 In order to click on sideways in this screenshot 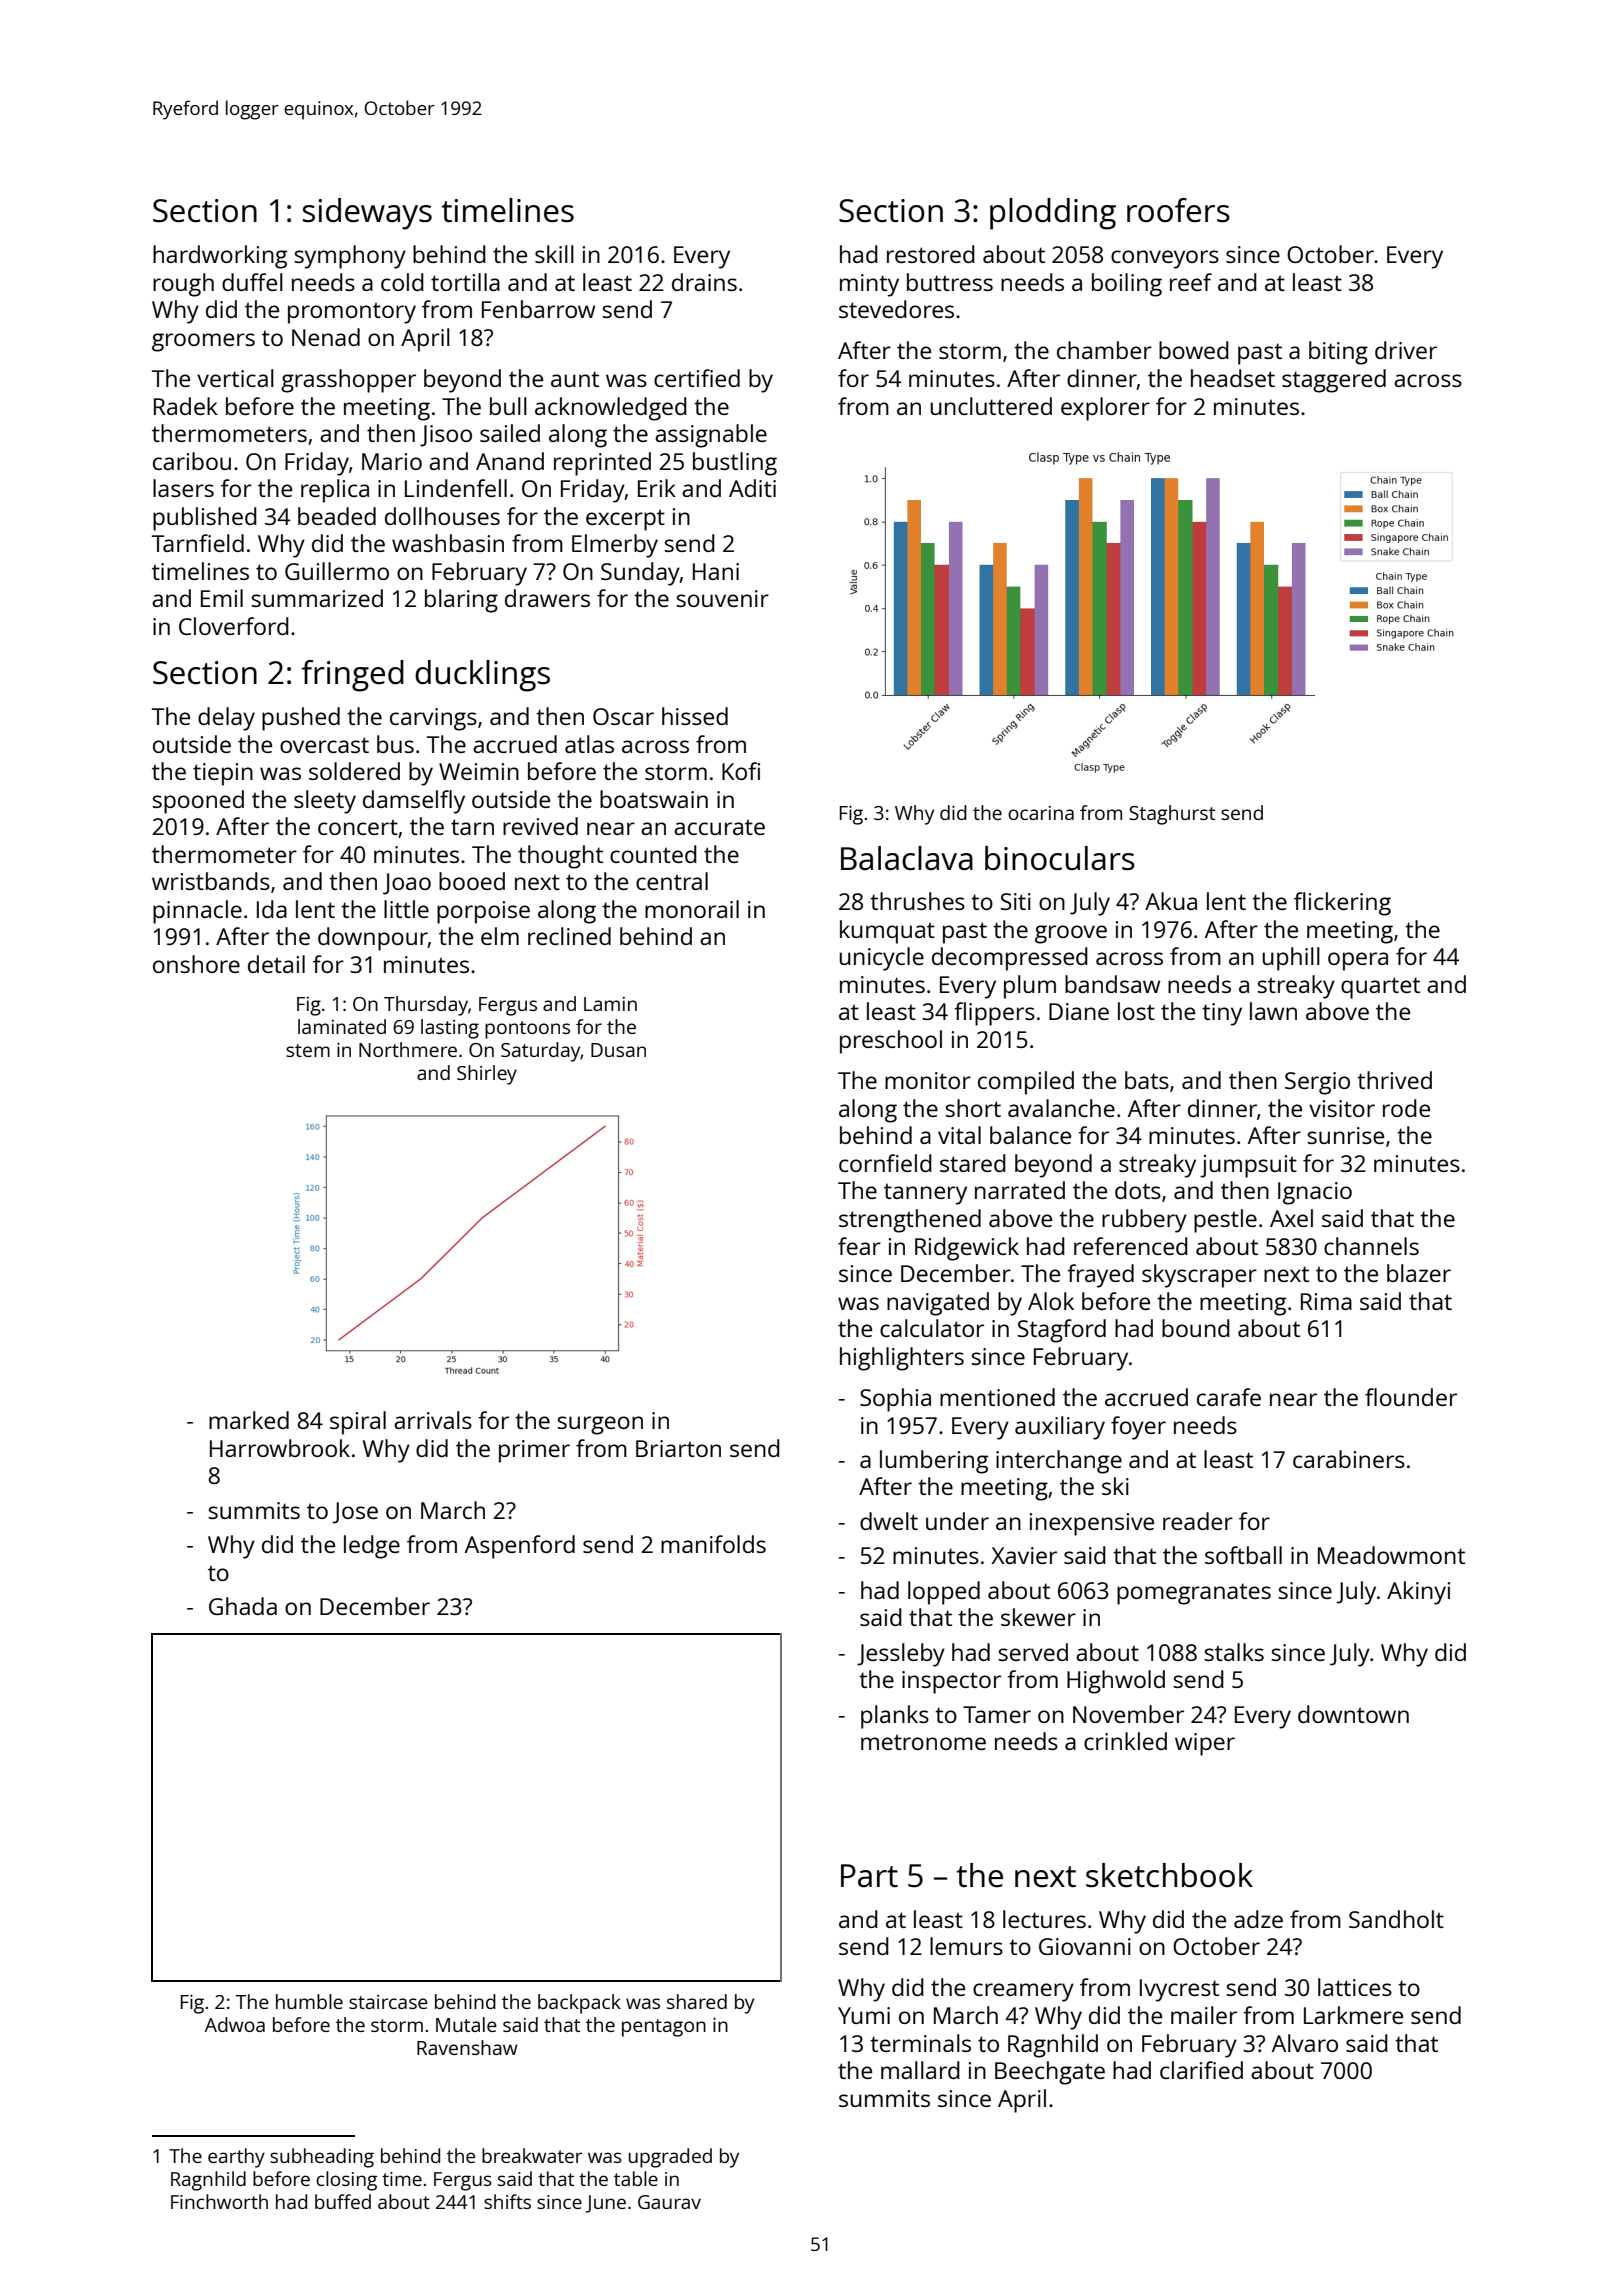, I will do `click(367, 214)`.
